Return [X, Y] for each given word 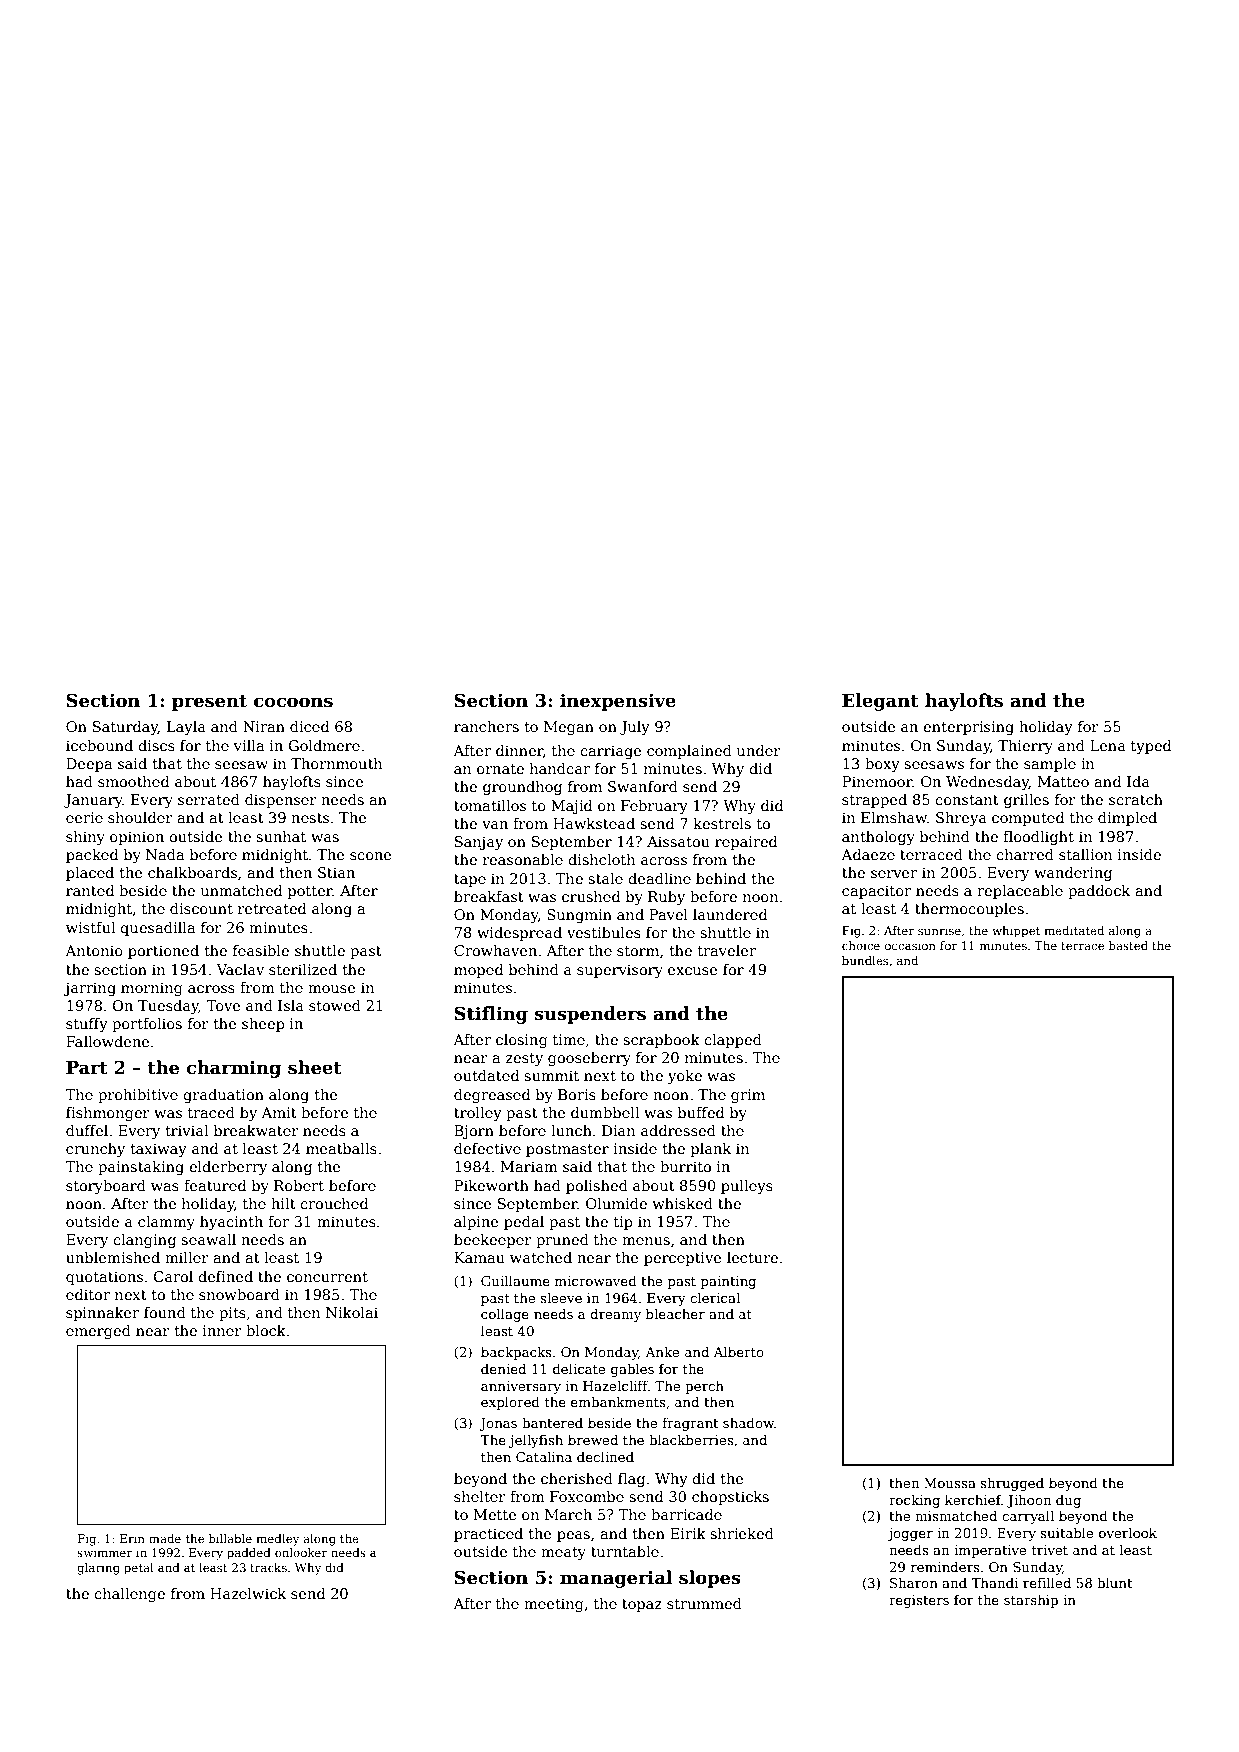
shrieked [742, 1533]
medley [277, 1540]
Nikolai [352, 1312]
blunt [1114, 1582]
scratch [1136, 799]
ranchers [486, 726]
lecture [752, 1257]
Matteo [1063, 781]
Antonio [94, 950]
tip [623, 1223]
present [209, 703]
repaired [746, 843]
